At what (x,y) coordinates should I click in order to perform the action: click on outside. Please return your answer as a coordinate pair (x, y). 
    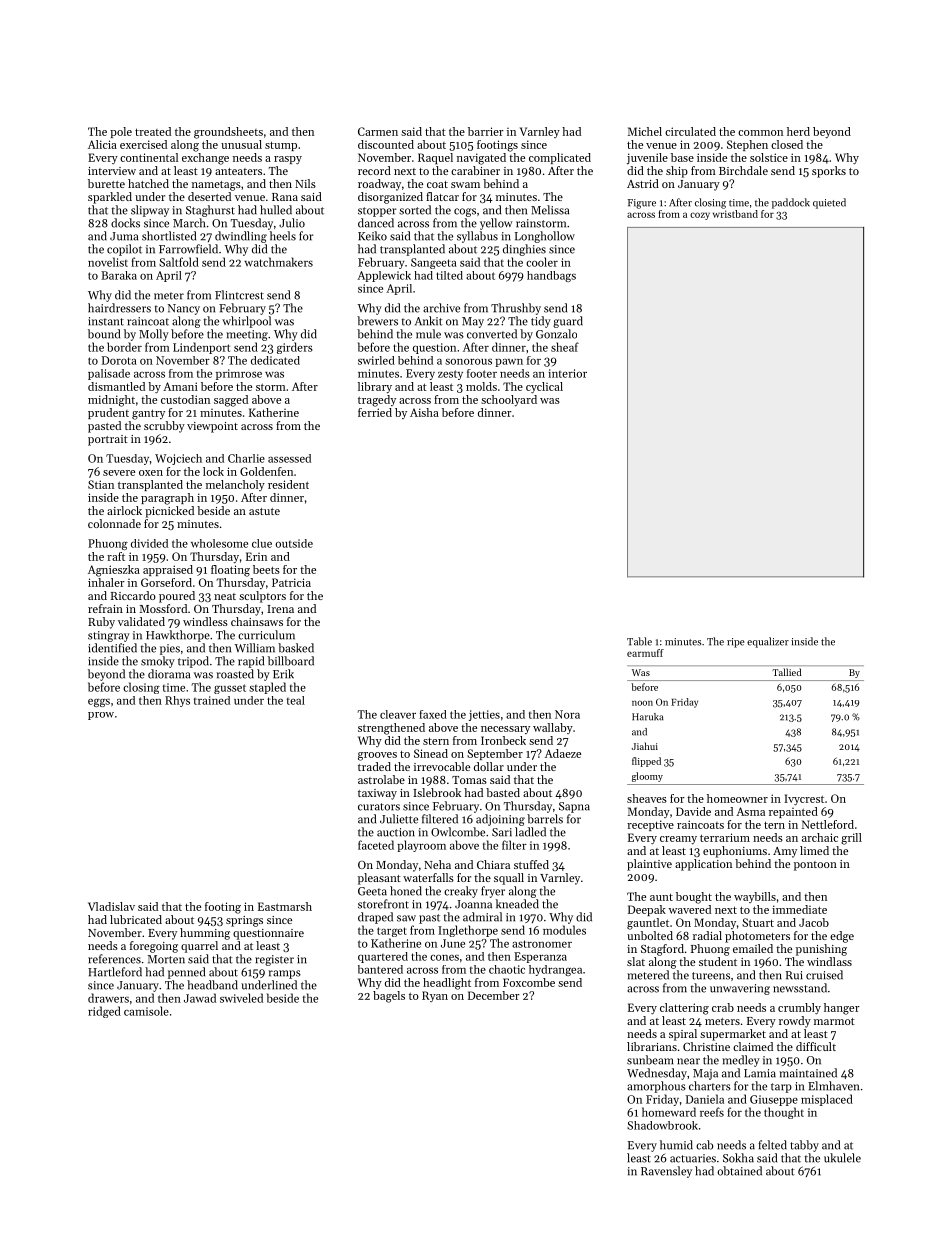
    Looking at the image, I should click on (294, 543).
